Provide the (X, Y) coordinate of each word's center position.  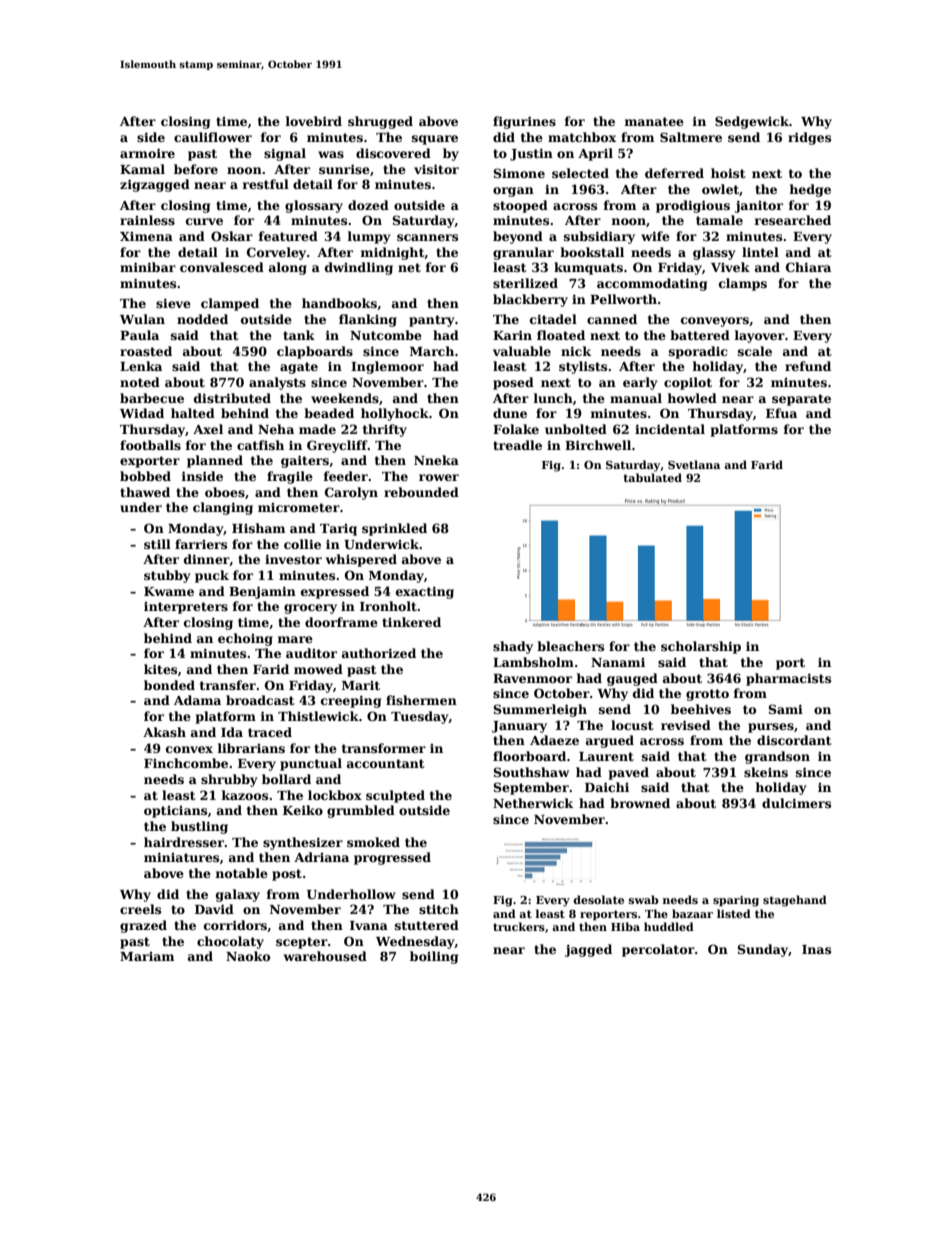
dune (510, 413)
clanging (223, 508)
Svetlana (694, 464)
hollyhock (395, 414)
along (288, 268)
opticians (175, 812)
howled (692, 398)
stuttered (427, 925)
